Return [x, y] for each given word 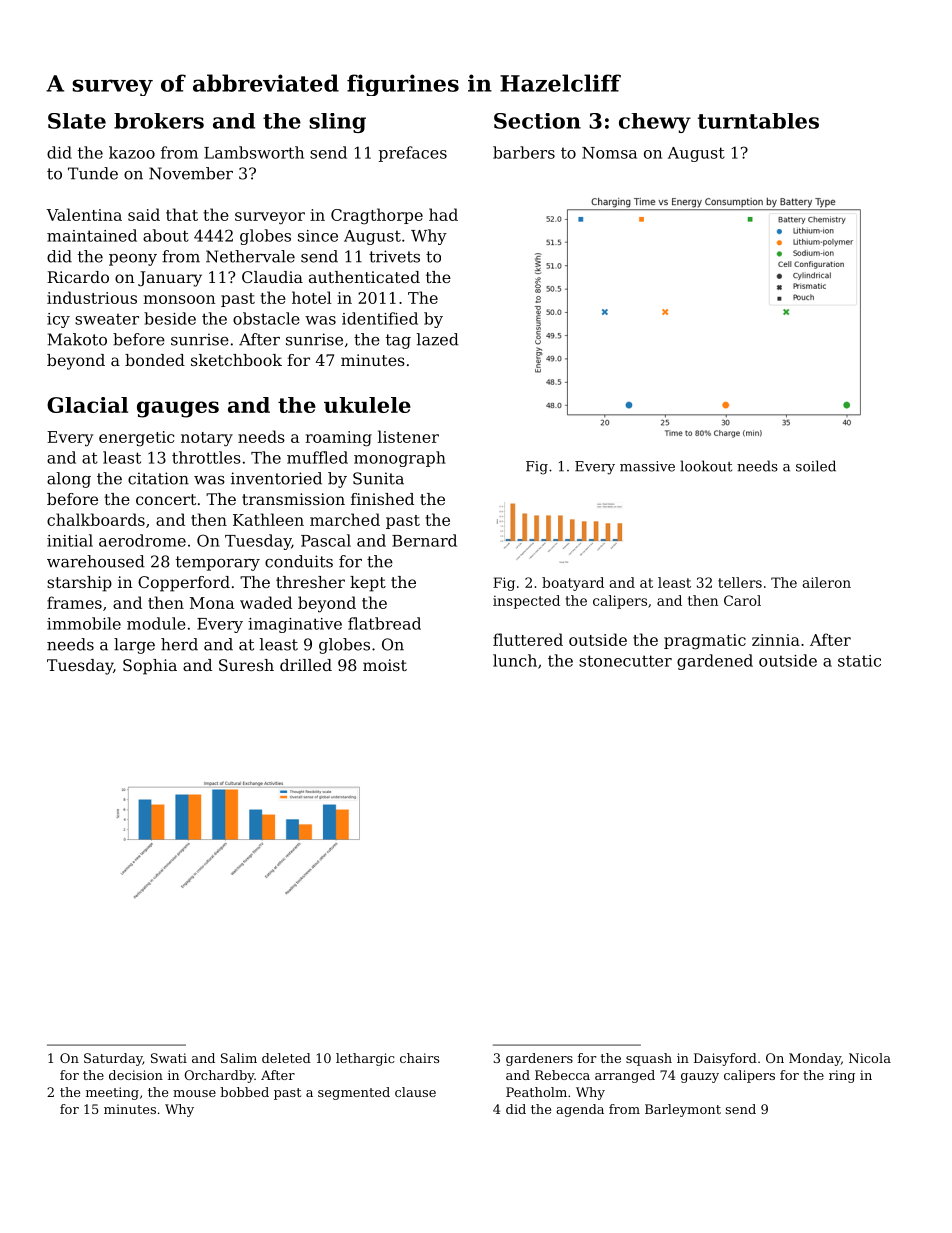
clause [415, 1092]
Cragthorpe [377, 216]
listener [408, 436]
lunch [515, 660]
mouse [194, 1093]
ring [842, 1076]
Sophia [150, 667]
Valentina [84, 214]
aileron [826, 582]
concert [166, 499]
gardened [715, 662]
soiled [816, 466]
